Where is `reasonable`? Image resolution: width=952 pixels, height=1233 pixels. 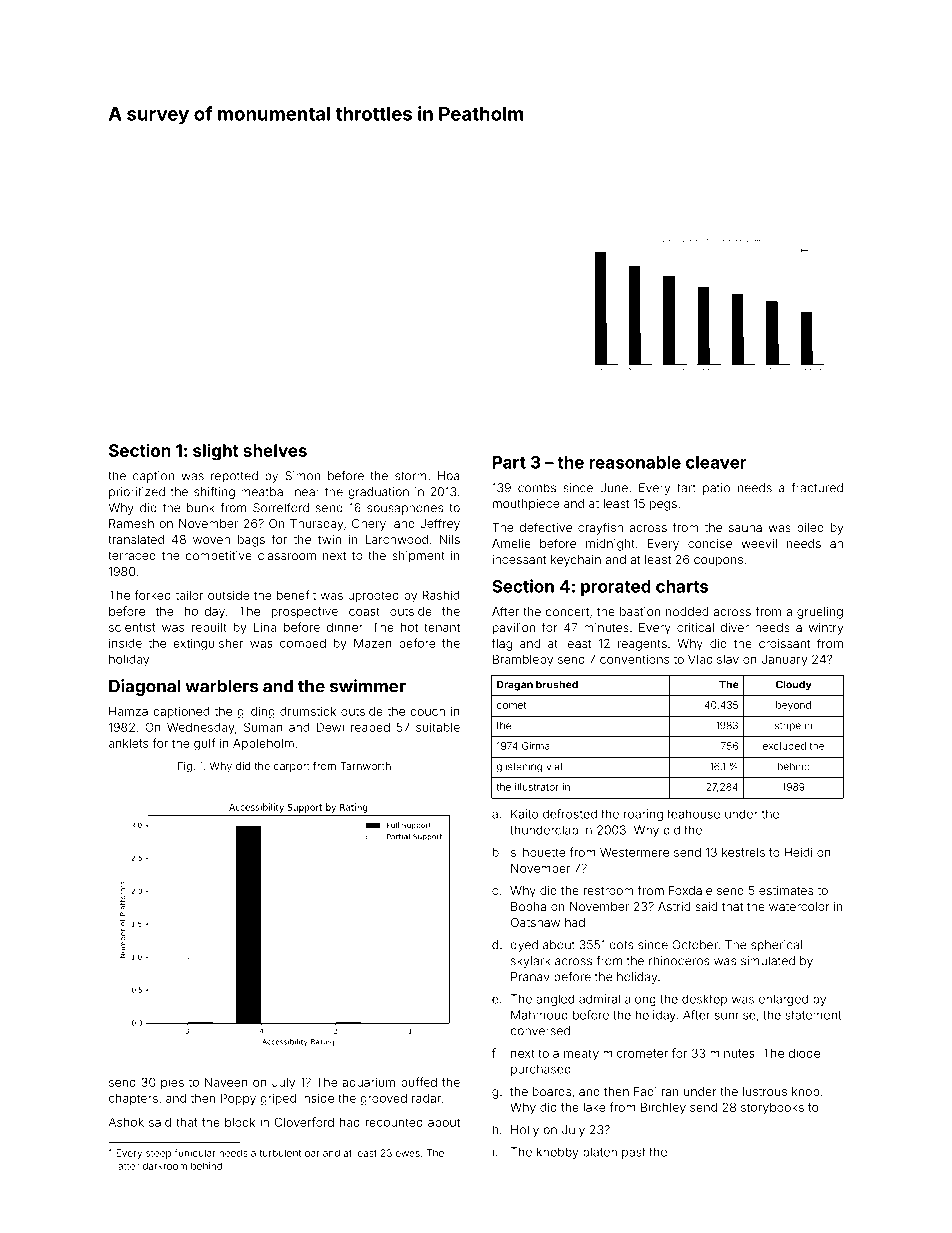 reasonable is located at coordinates (635, 462).
